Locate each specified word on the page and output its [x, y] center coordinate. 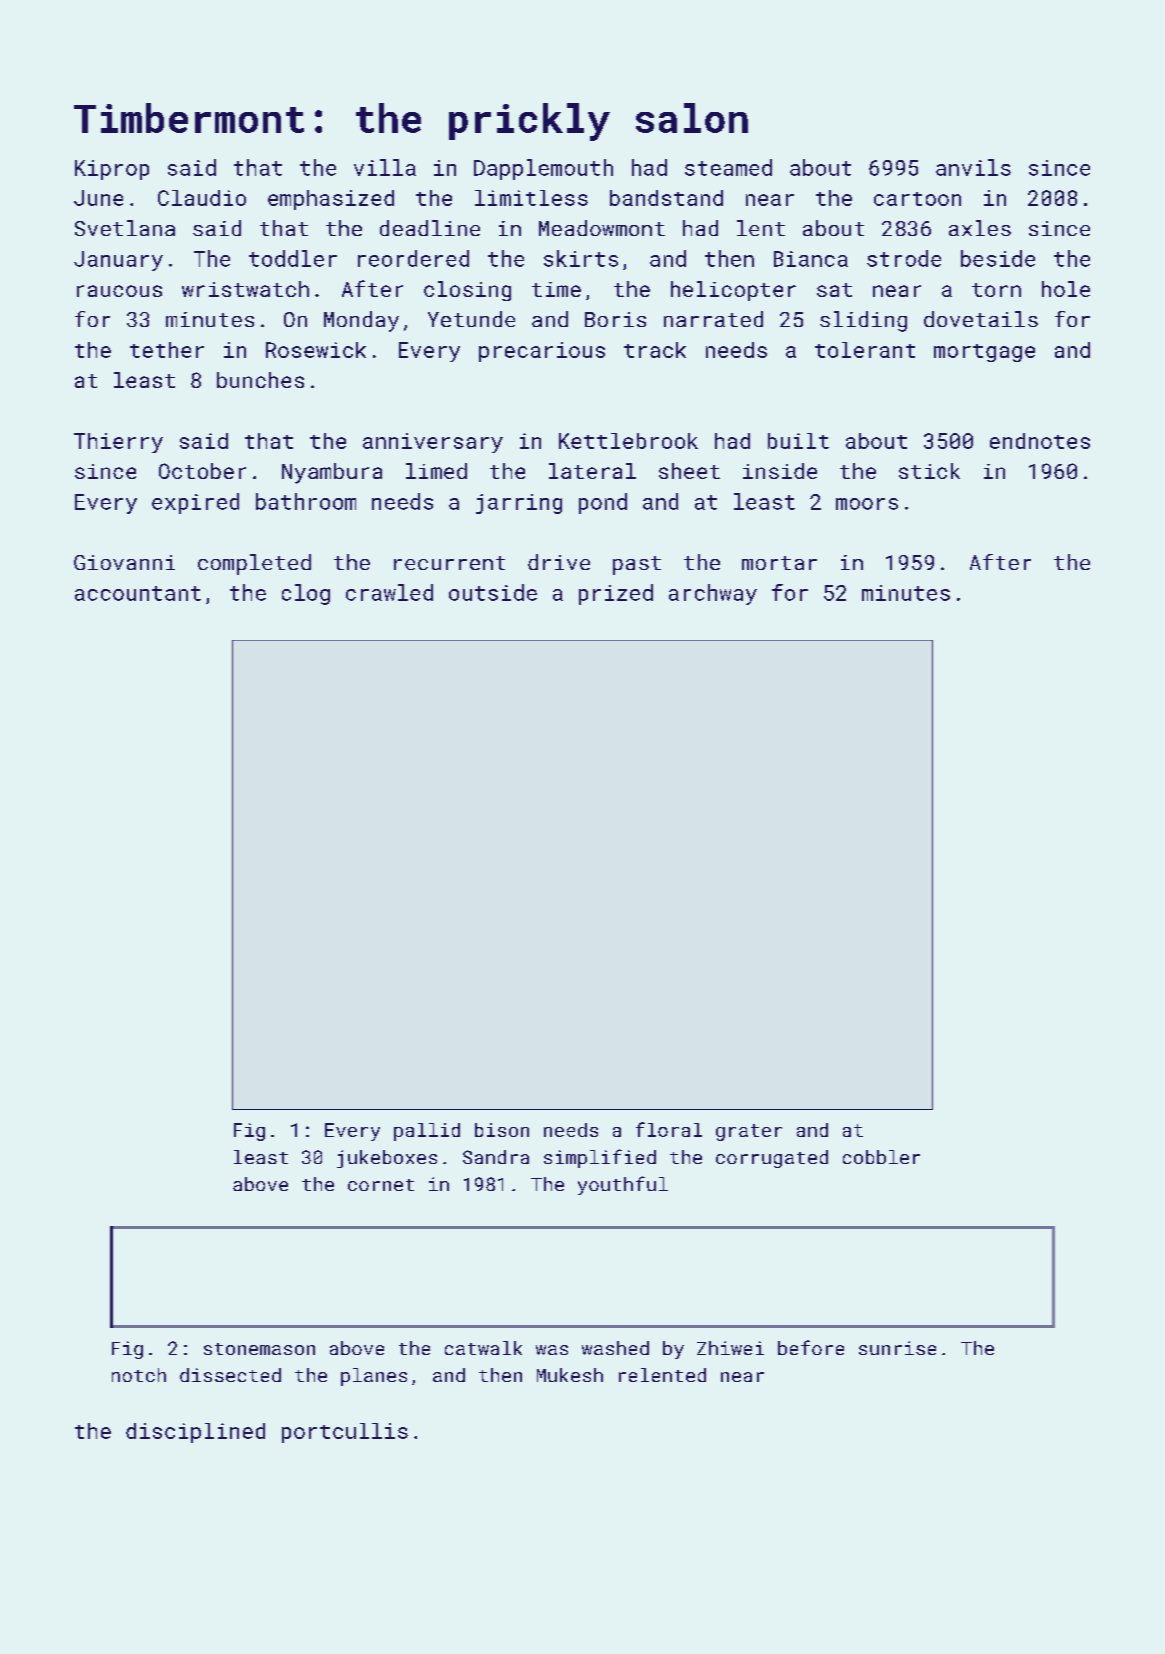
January [118, 261]
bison [502, 1130]
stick [929, 471]
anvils [973, 167]
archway [713, 594]
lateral [592, 471]
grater [749, 1132]
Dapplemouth [543, 169]
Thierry [118, 443]
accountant [138, 593]
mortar [779, 563]
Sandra [496, 1157]
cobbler [881, 1157]
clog [306, 594]
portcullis [345, 1433]
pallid [427, 1132]
